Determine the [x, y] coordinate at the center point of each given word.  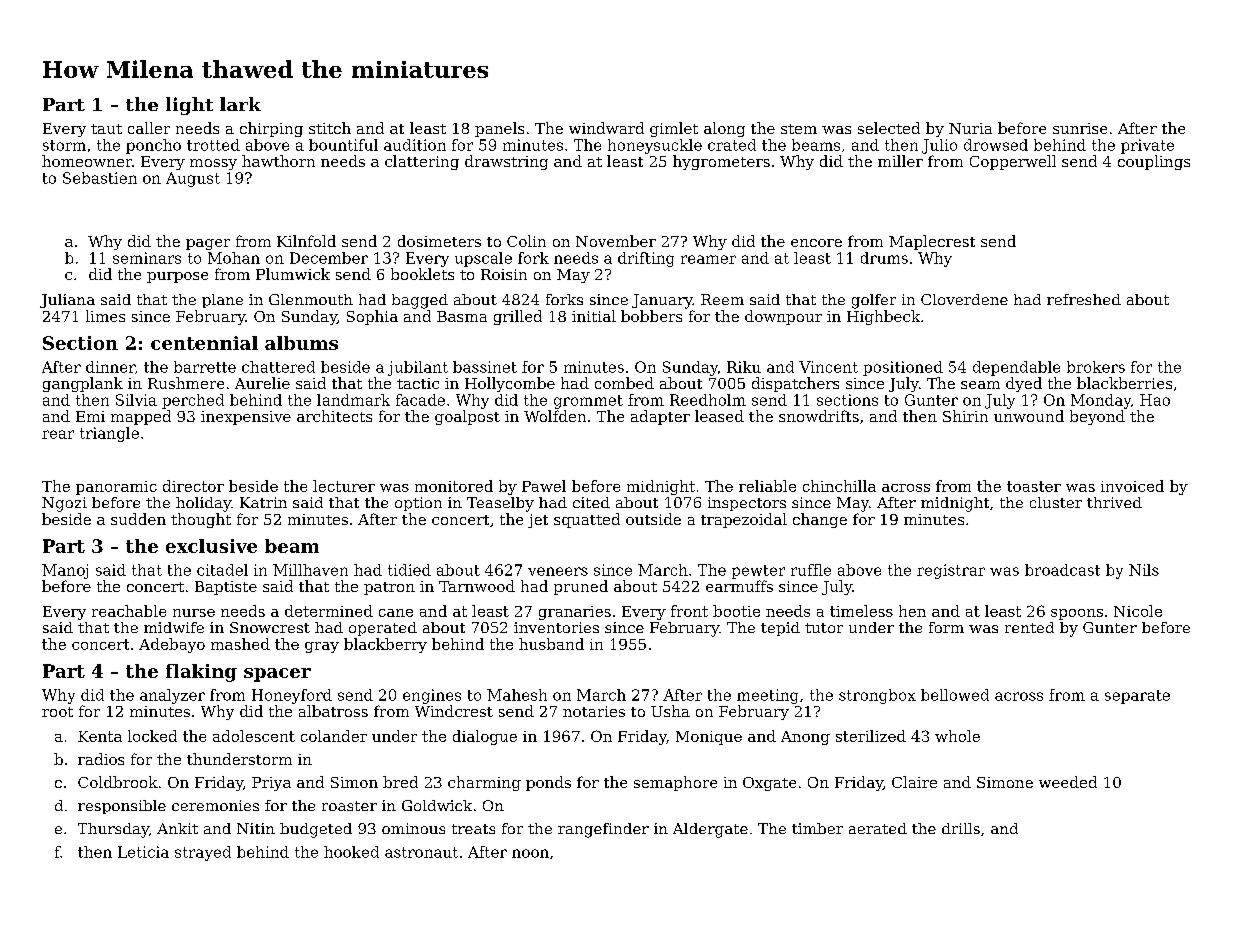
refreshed [1084, 299]
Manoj [65, 571]
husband [551, 644]
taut [106, 129]
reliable [767, 486]
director [193, 486]
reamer [708, 259]
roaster [349, 806]
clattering [422, 162]
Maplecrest [932, 242]
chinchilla [839, 486]
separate [1137, 697]
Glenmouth [311, 299]
